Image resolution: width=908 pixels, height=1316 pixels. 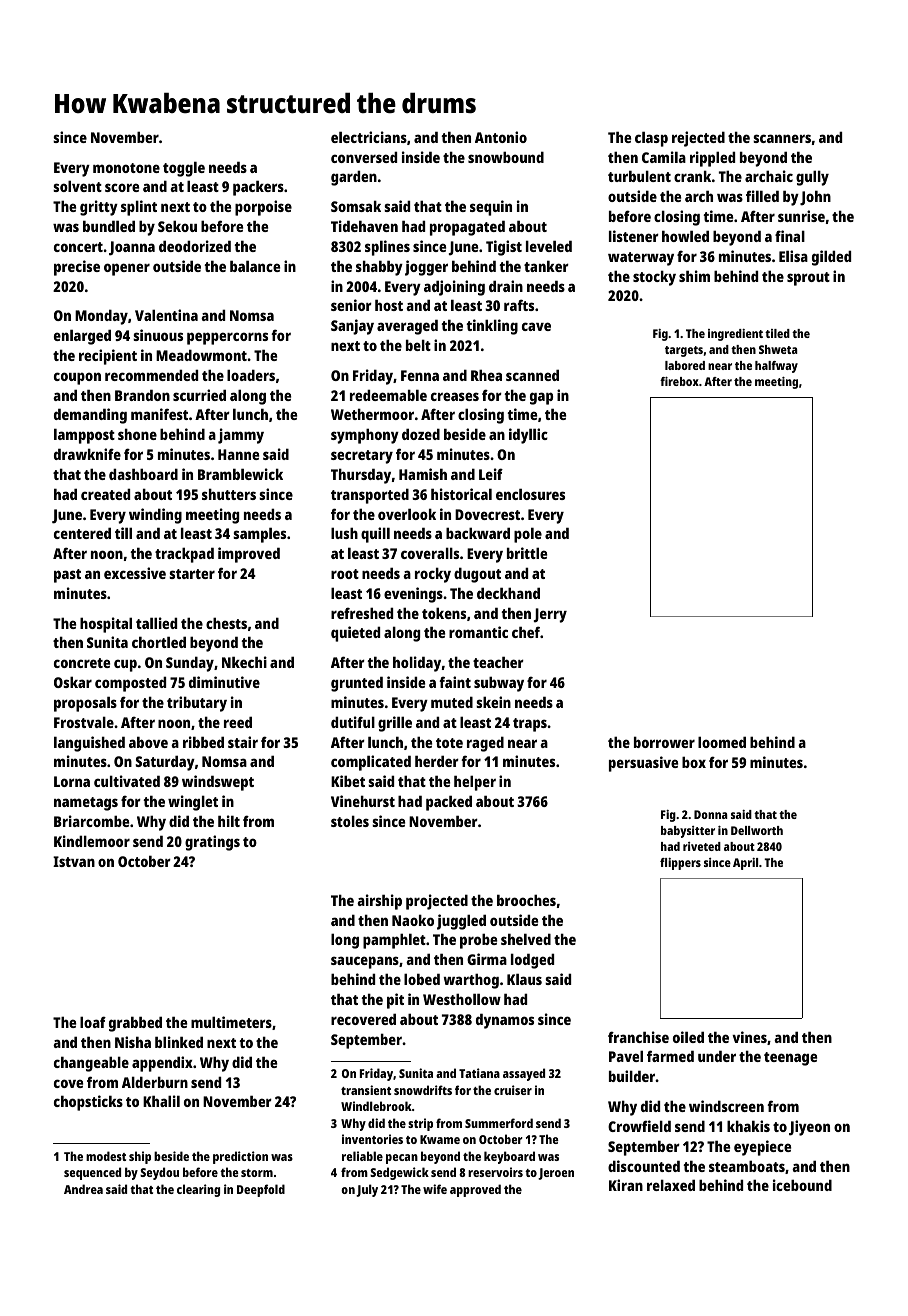 What do you see at coordinates (790, 1059) in the screenshot?
I see `teenage` at bounding box center [790, 1059].
